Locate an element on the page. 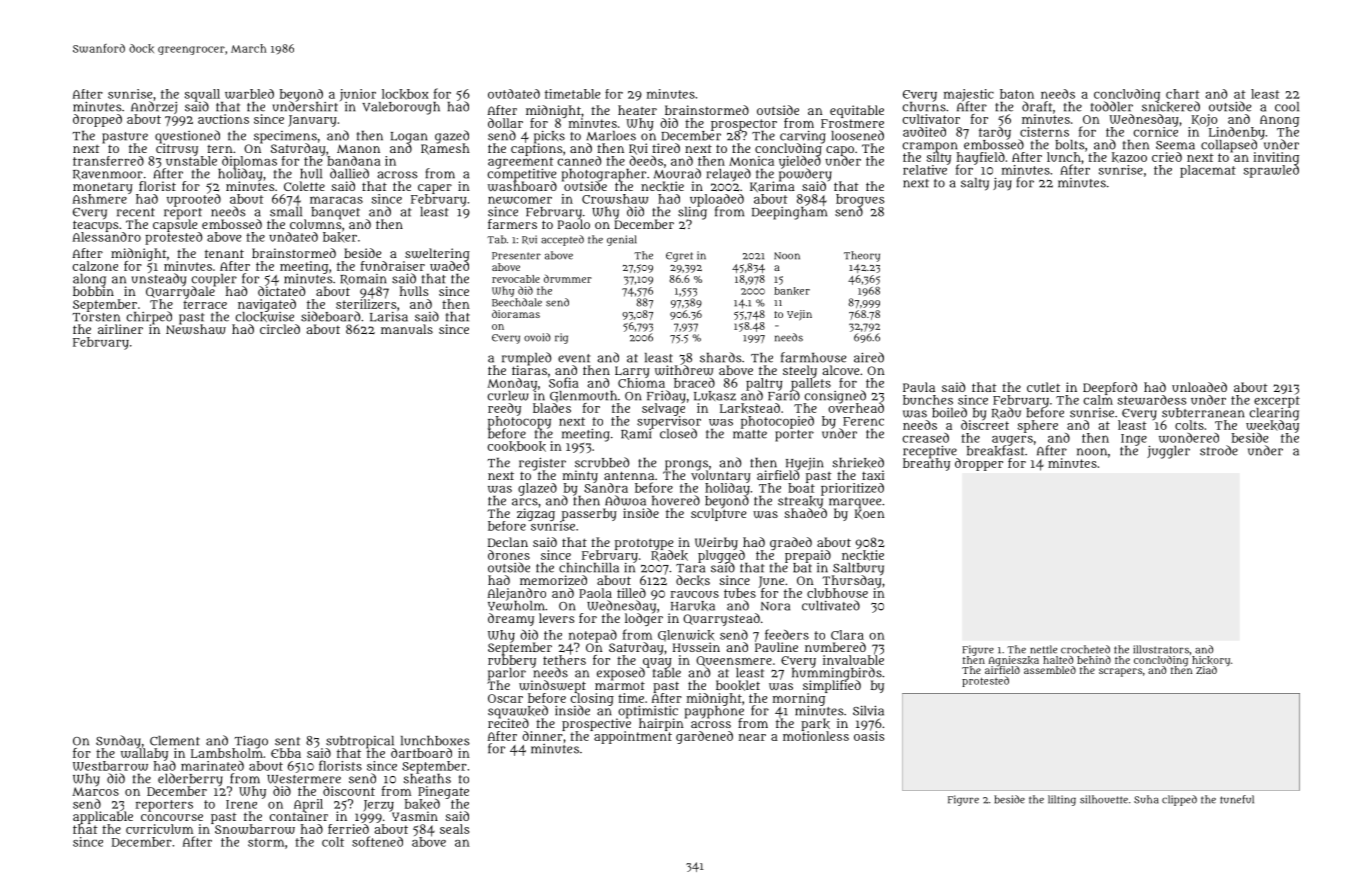 The image size is (1372, 887). Sunday is located at coordinates (118, 741).
